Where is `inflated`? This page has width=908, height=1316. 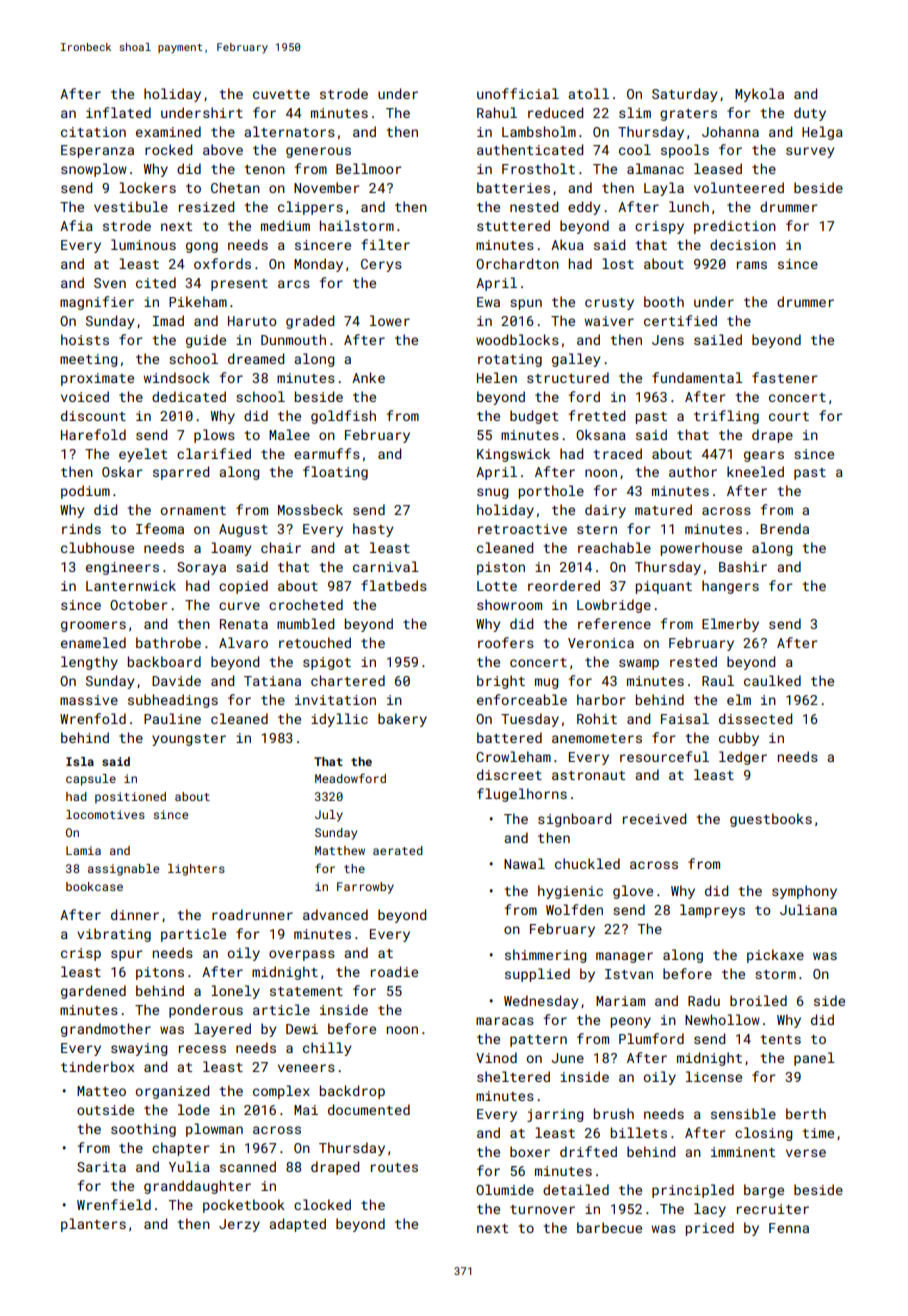
inflated is located at coordinates (118, 112).
